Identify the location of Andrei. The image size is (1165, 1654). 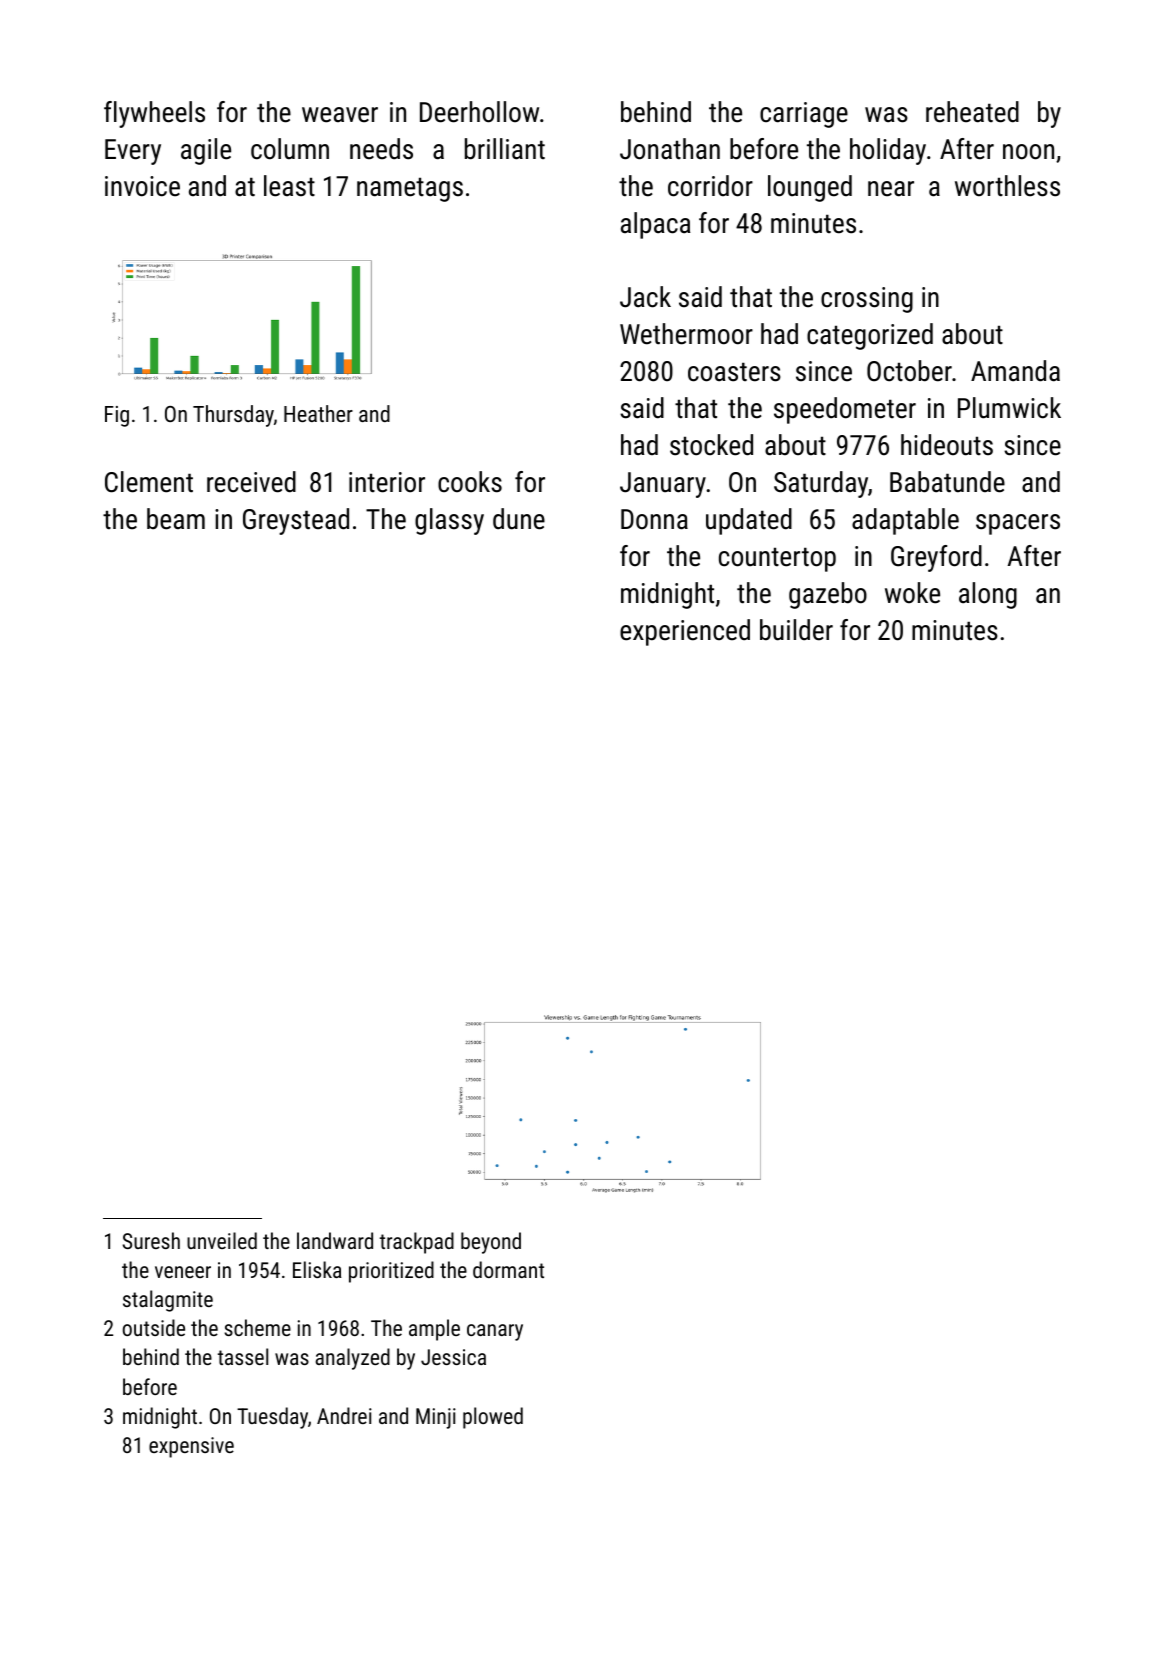
(344, 1415).
